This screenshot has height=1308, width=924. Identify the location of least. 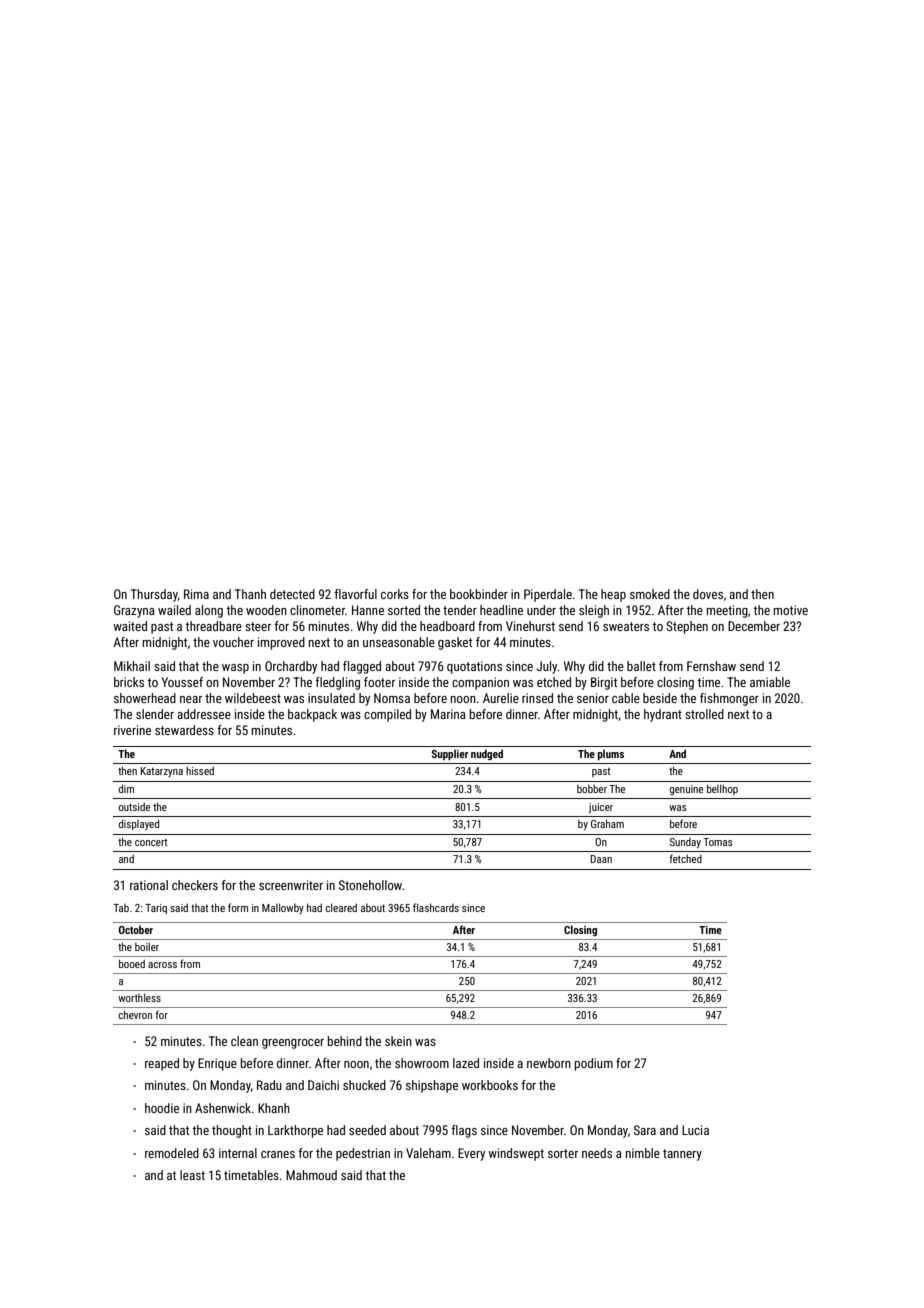
(192, 1175).
